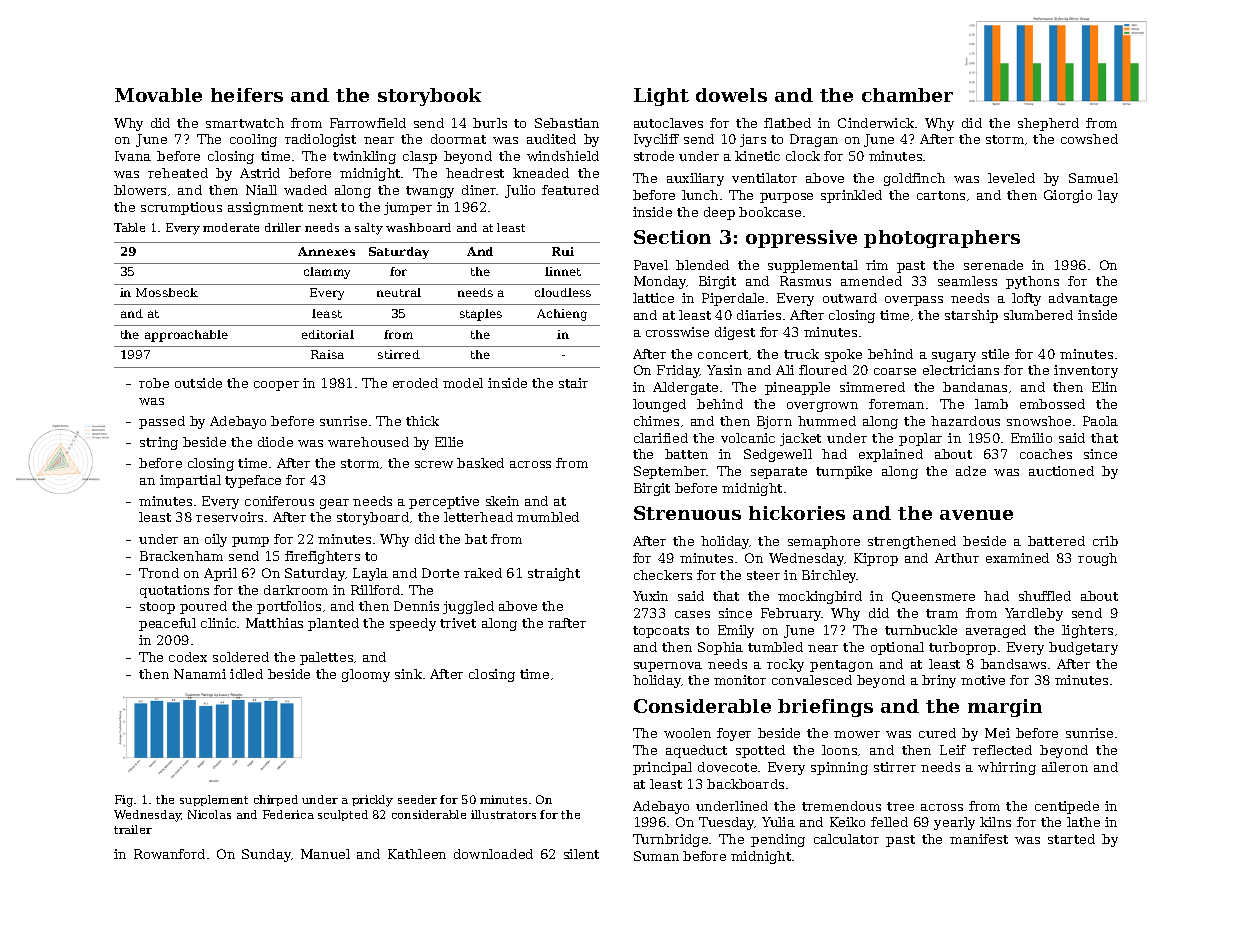 The image size is (1233, 952). What do you see at coordinates (158, 95) in the screenshot?
I see `Movable` at bounding box center [158, 95].
